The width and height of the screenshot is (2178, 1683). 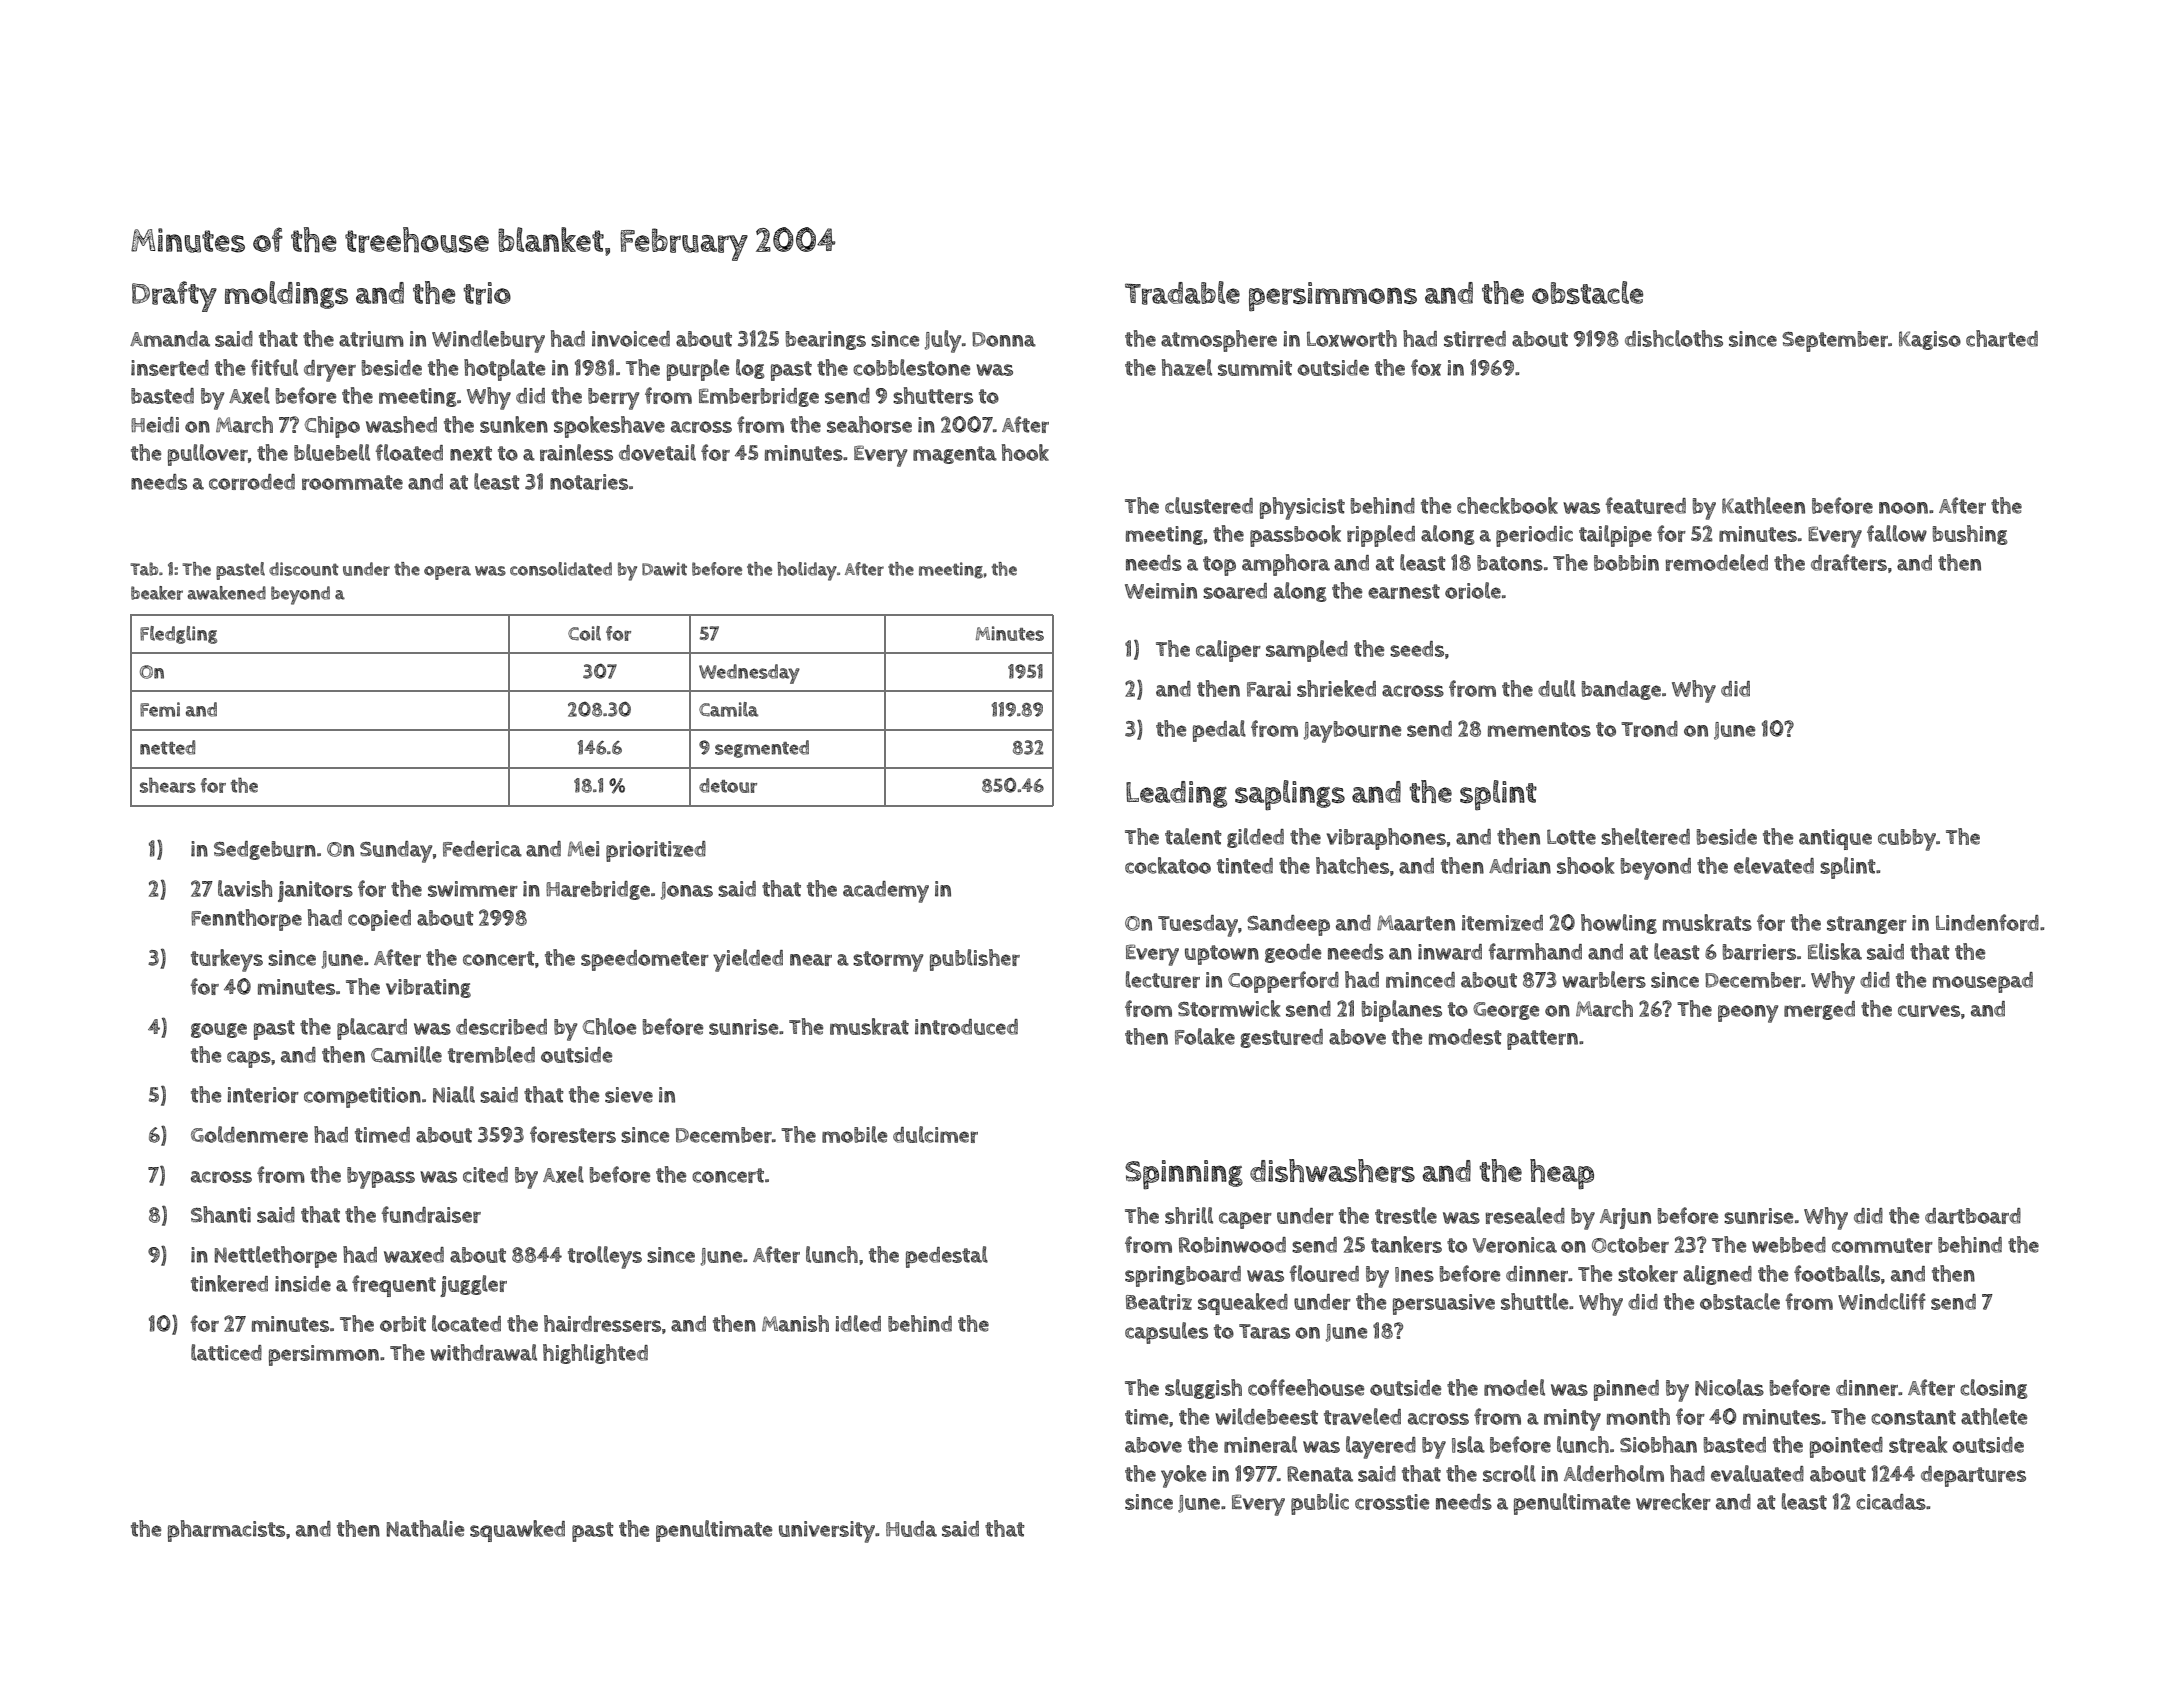 What do you see at coordinates (226, 1531) in the screenshot?
I see `pharmacists` at bounding box center [226, 1531].
